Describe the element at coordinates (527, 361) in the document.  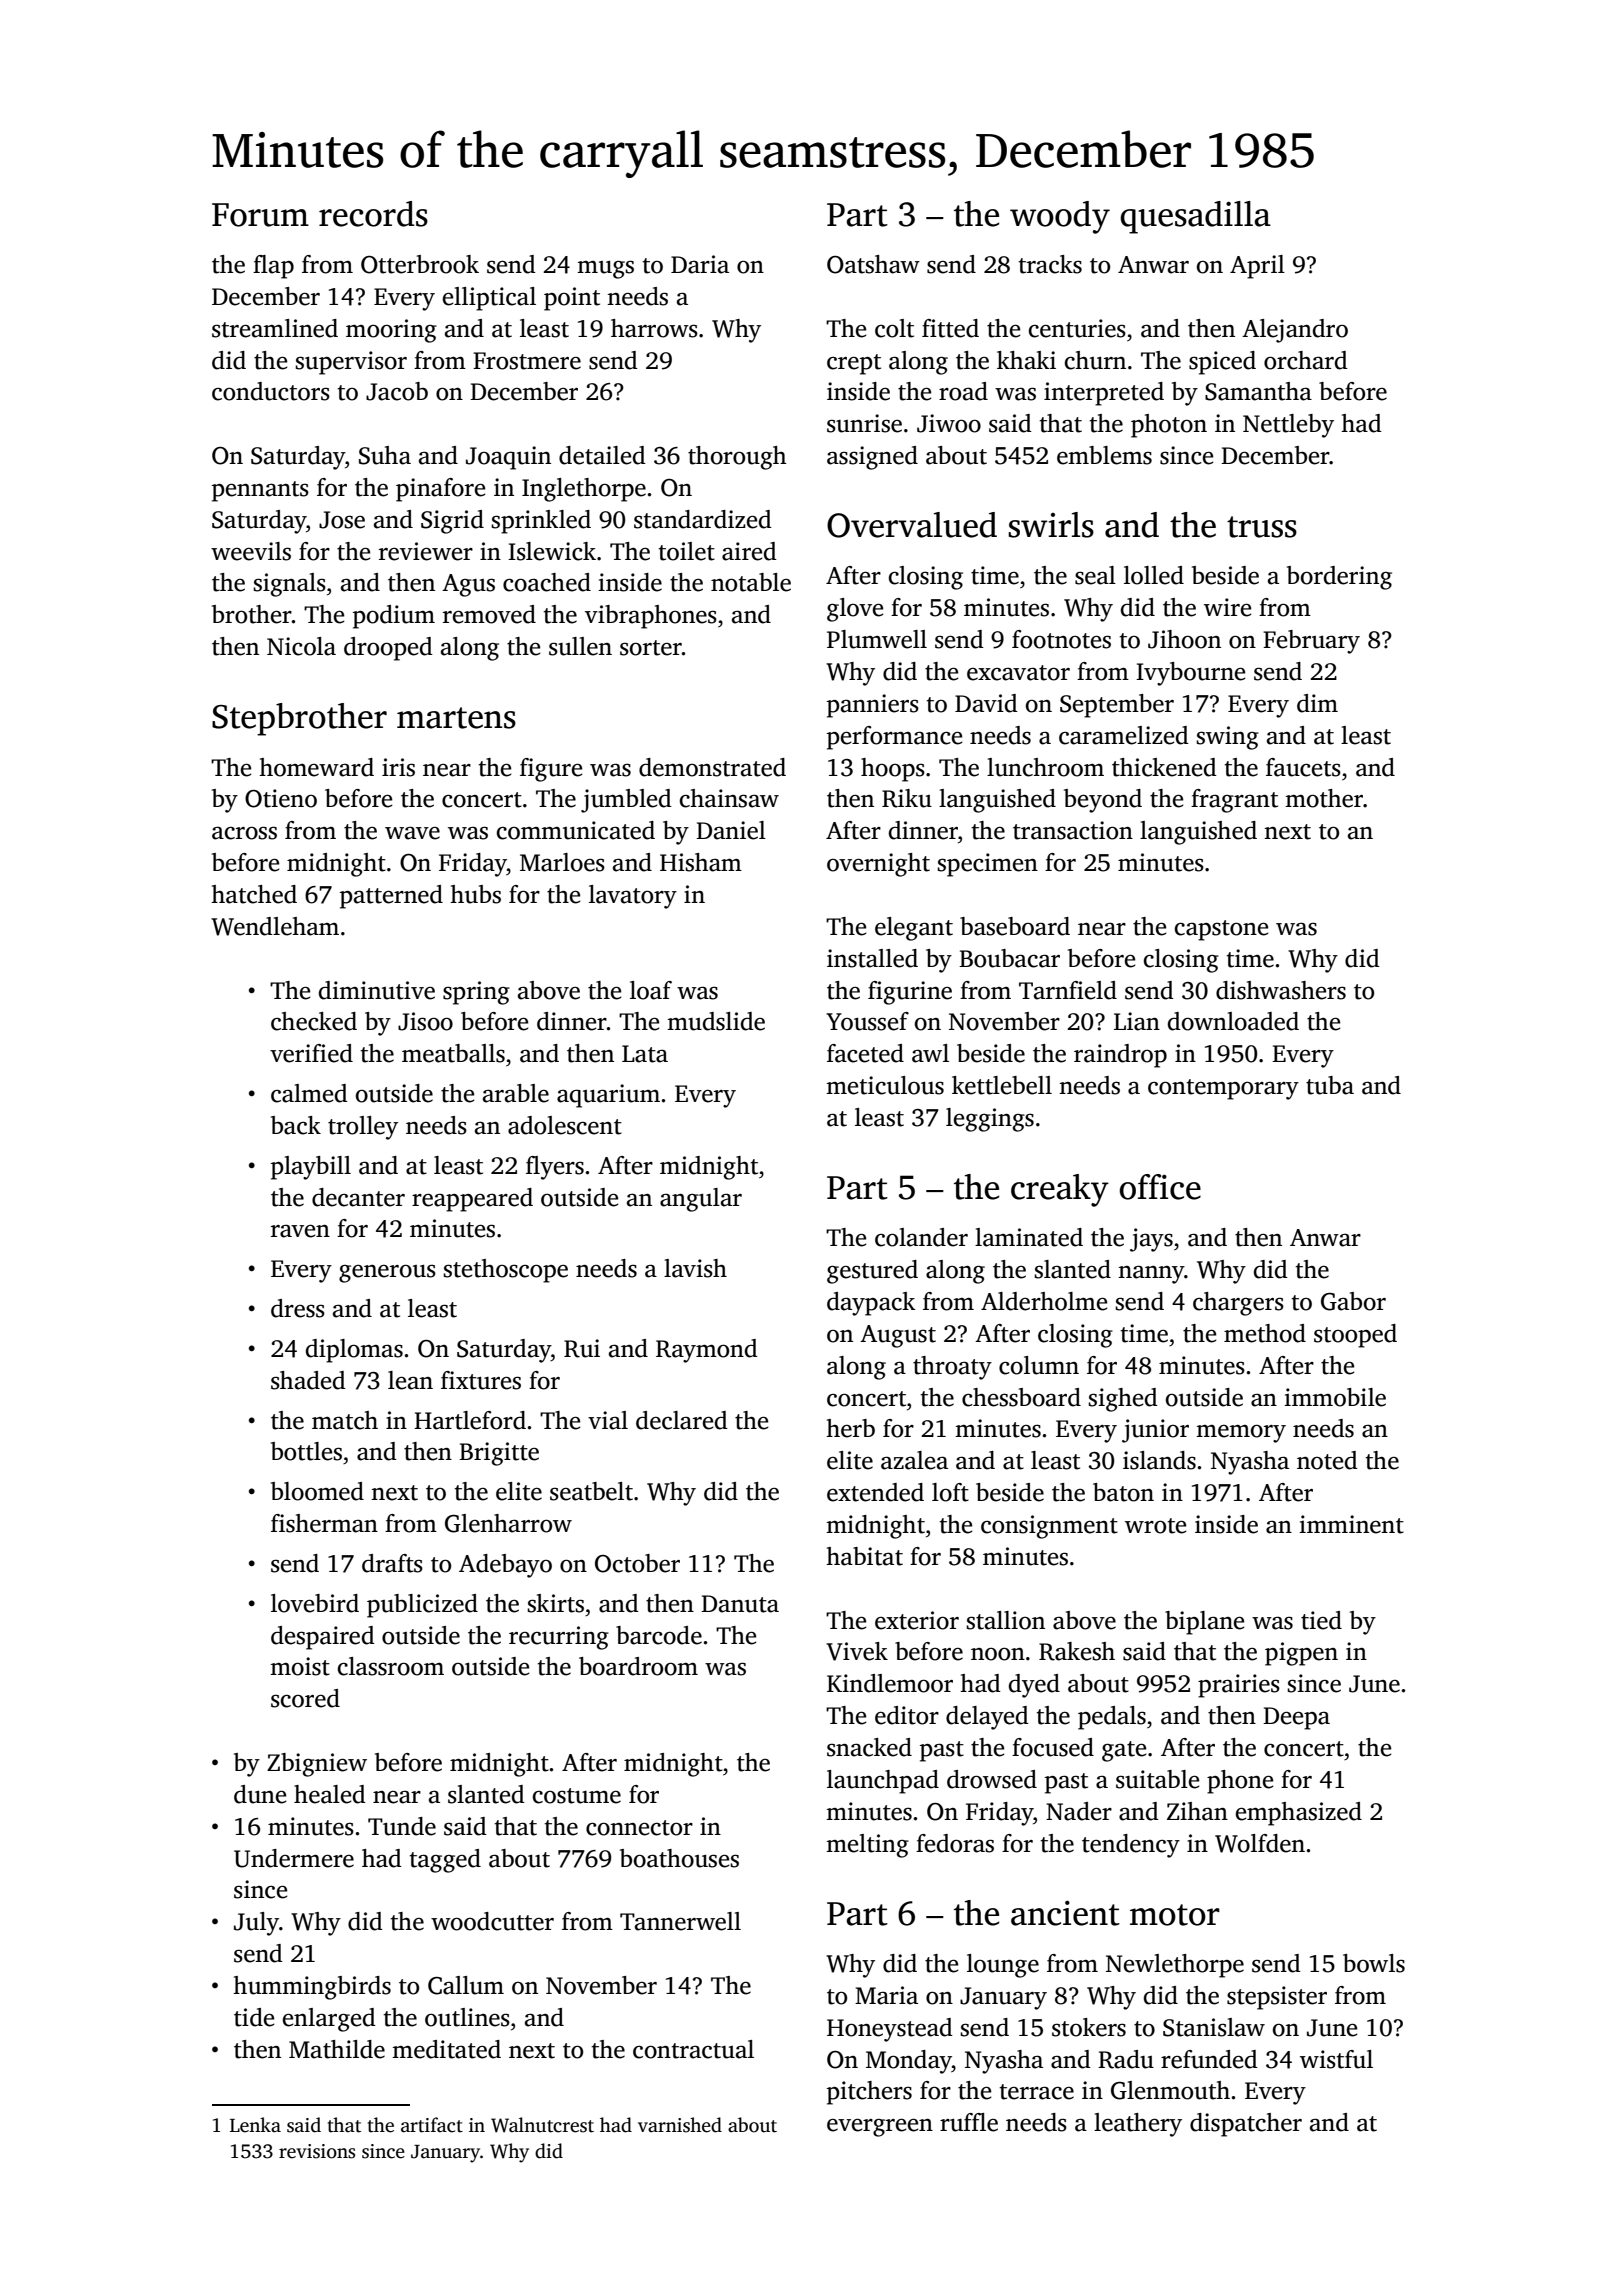
I see `Frostmere` at that location.
